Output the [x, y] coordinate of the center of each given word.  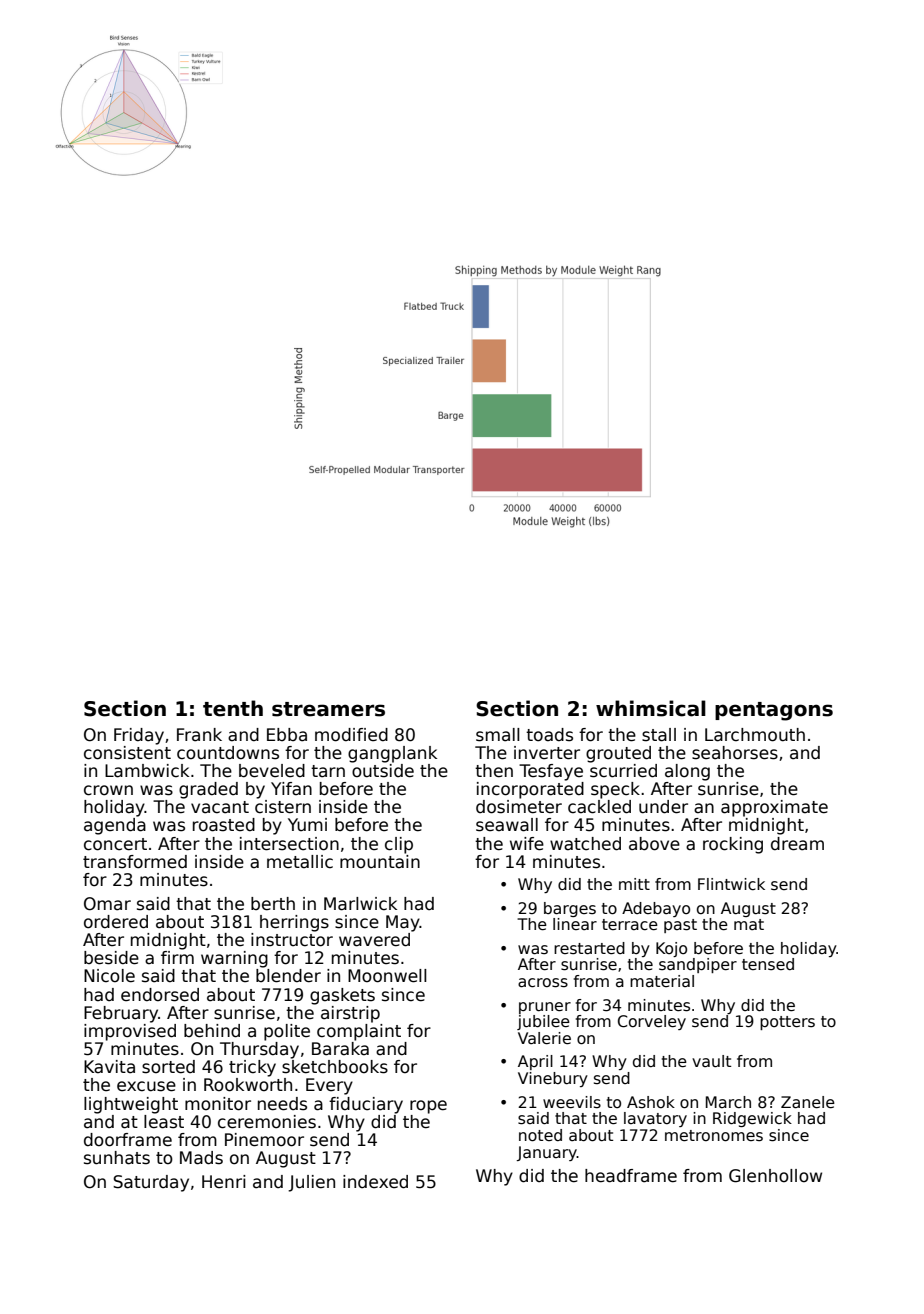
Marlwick [360, 904]
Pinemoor [264, 1140]
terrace [630, 924]
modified [351, 735]
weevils [572, 1102]
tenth [233, 708]
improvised [130, 1032]
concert [115, 844]
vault [711, 1061]
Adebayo [656, 909]
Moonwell [387, 976]
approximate [774, 808]
